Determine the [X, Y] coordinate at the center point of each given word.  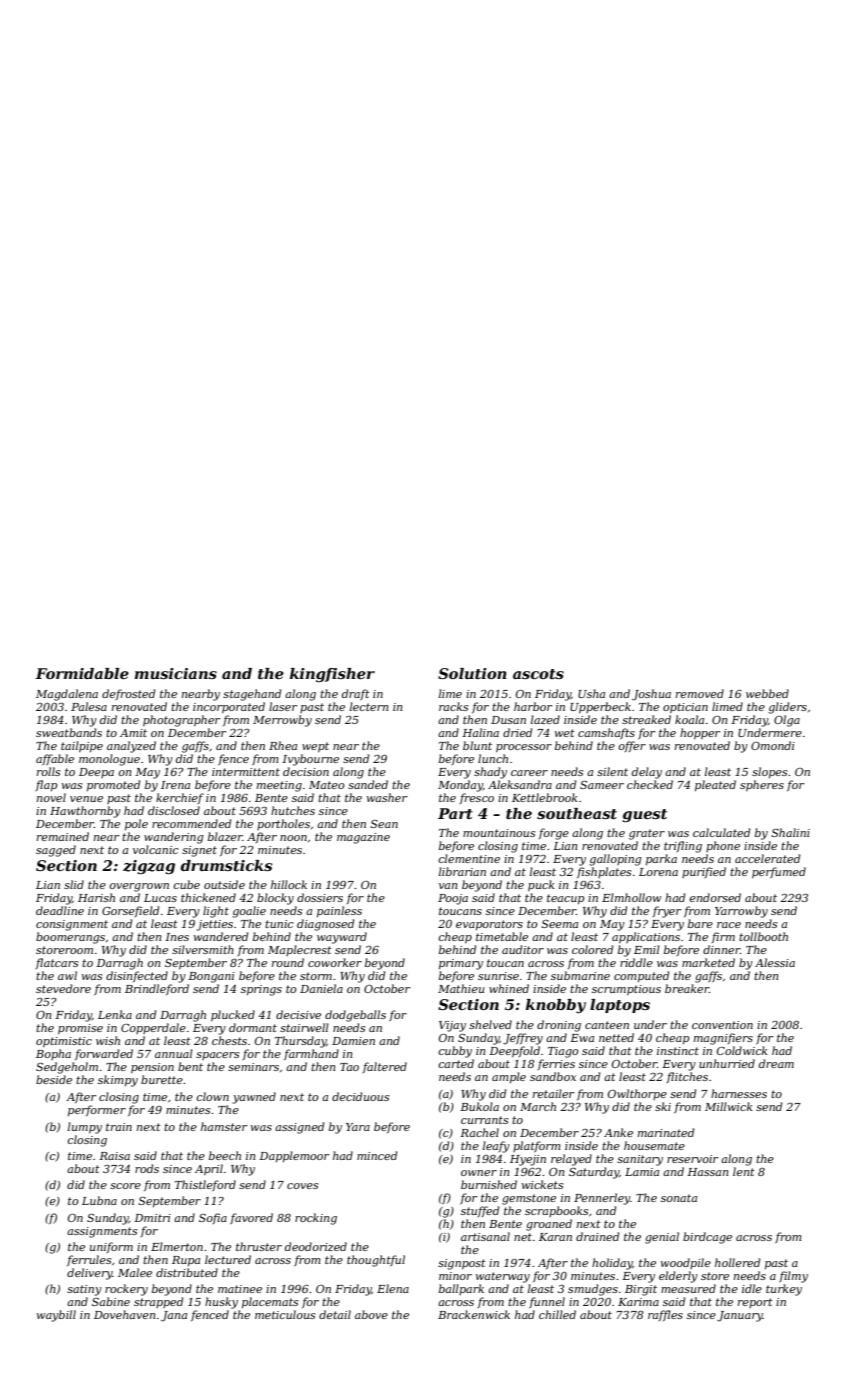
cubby [455, 1052]
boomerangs [70, 938]
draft [356, 694]
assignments [102, 1232]
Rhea [283, 745]
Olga [787, 721]
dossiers [320, 897]
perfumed [779, 872]
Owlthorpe [637, 1094]
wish [108, 1040]
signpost [462, 1264]
